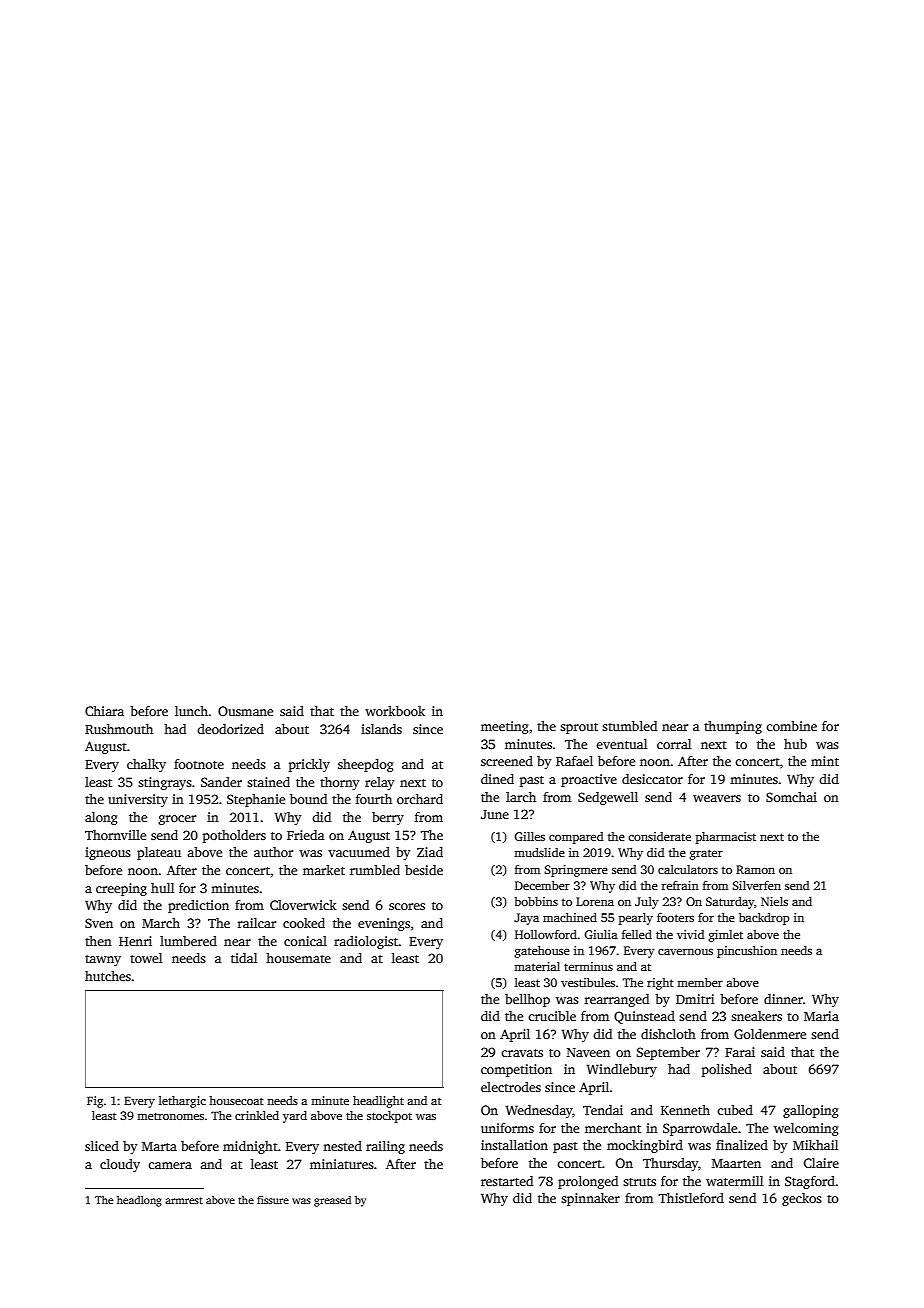  What do you see at coordinates (170, 1165) in the page?
I see `camera` at bounding box center [170, 1165].
